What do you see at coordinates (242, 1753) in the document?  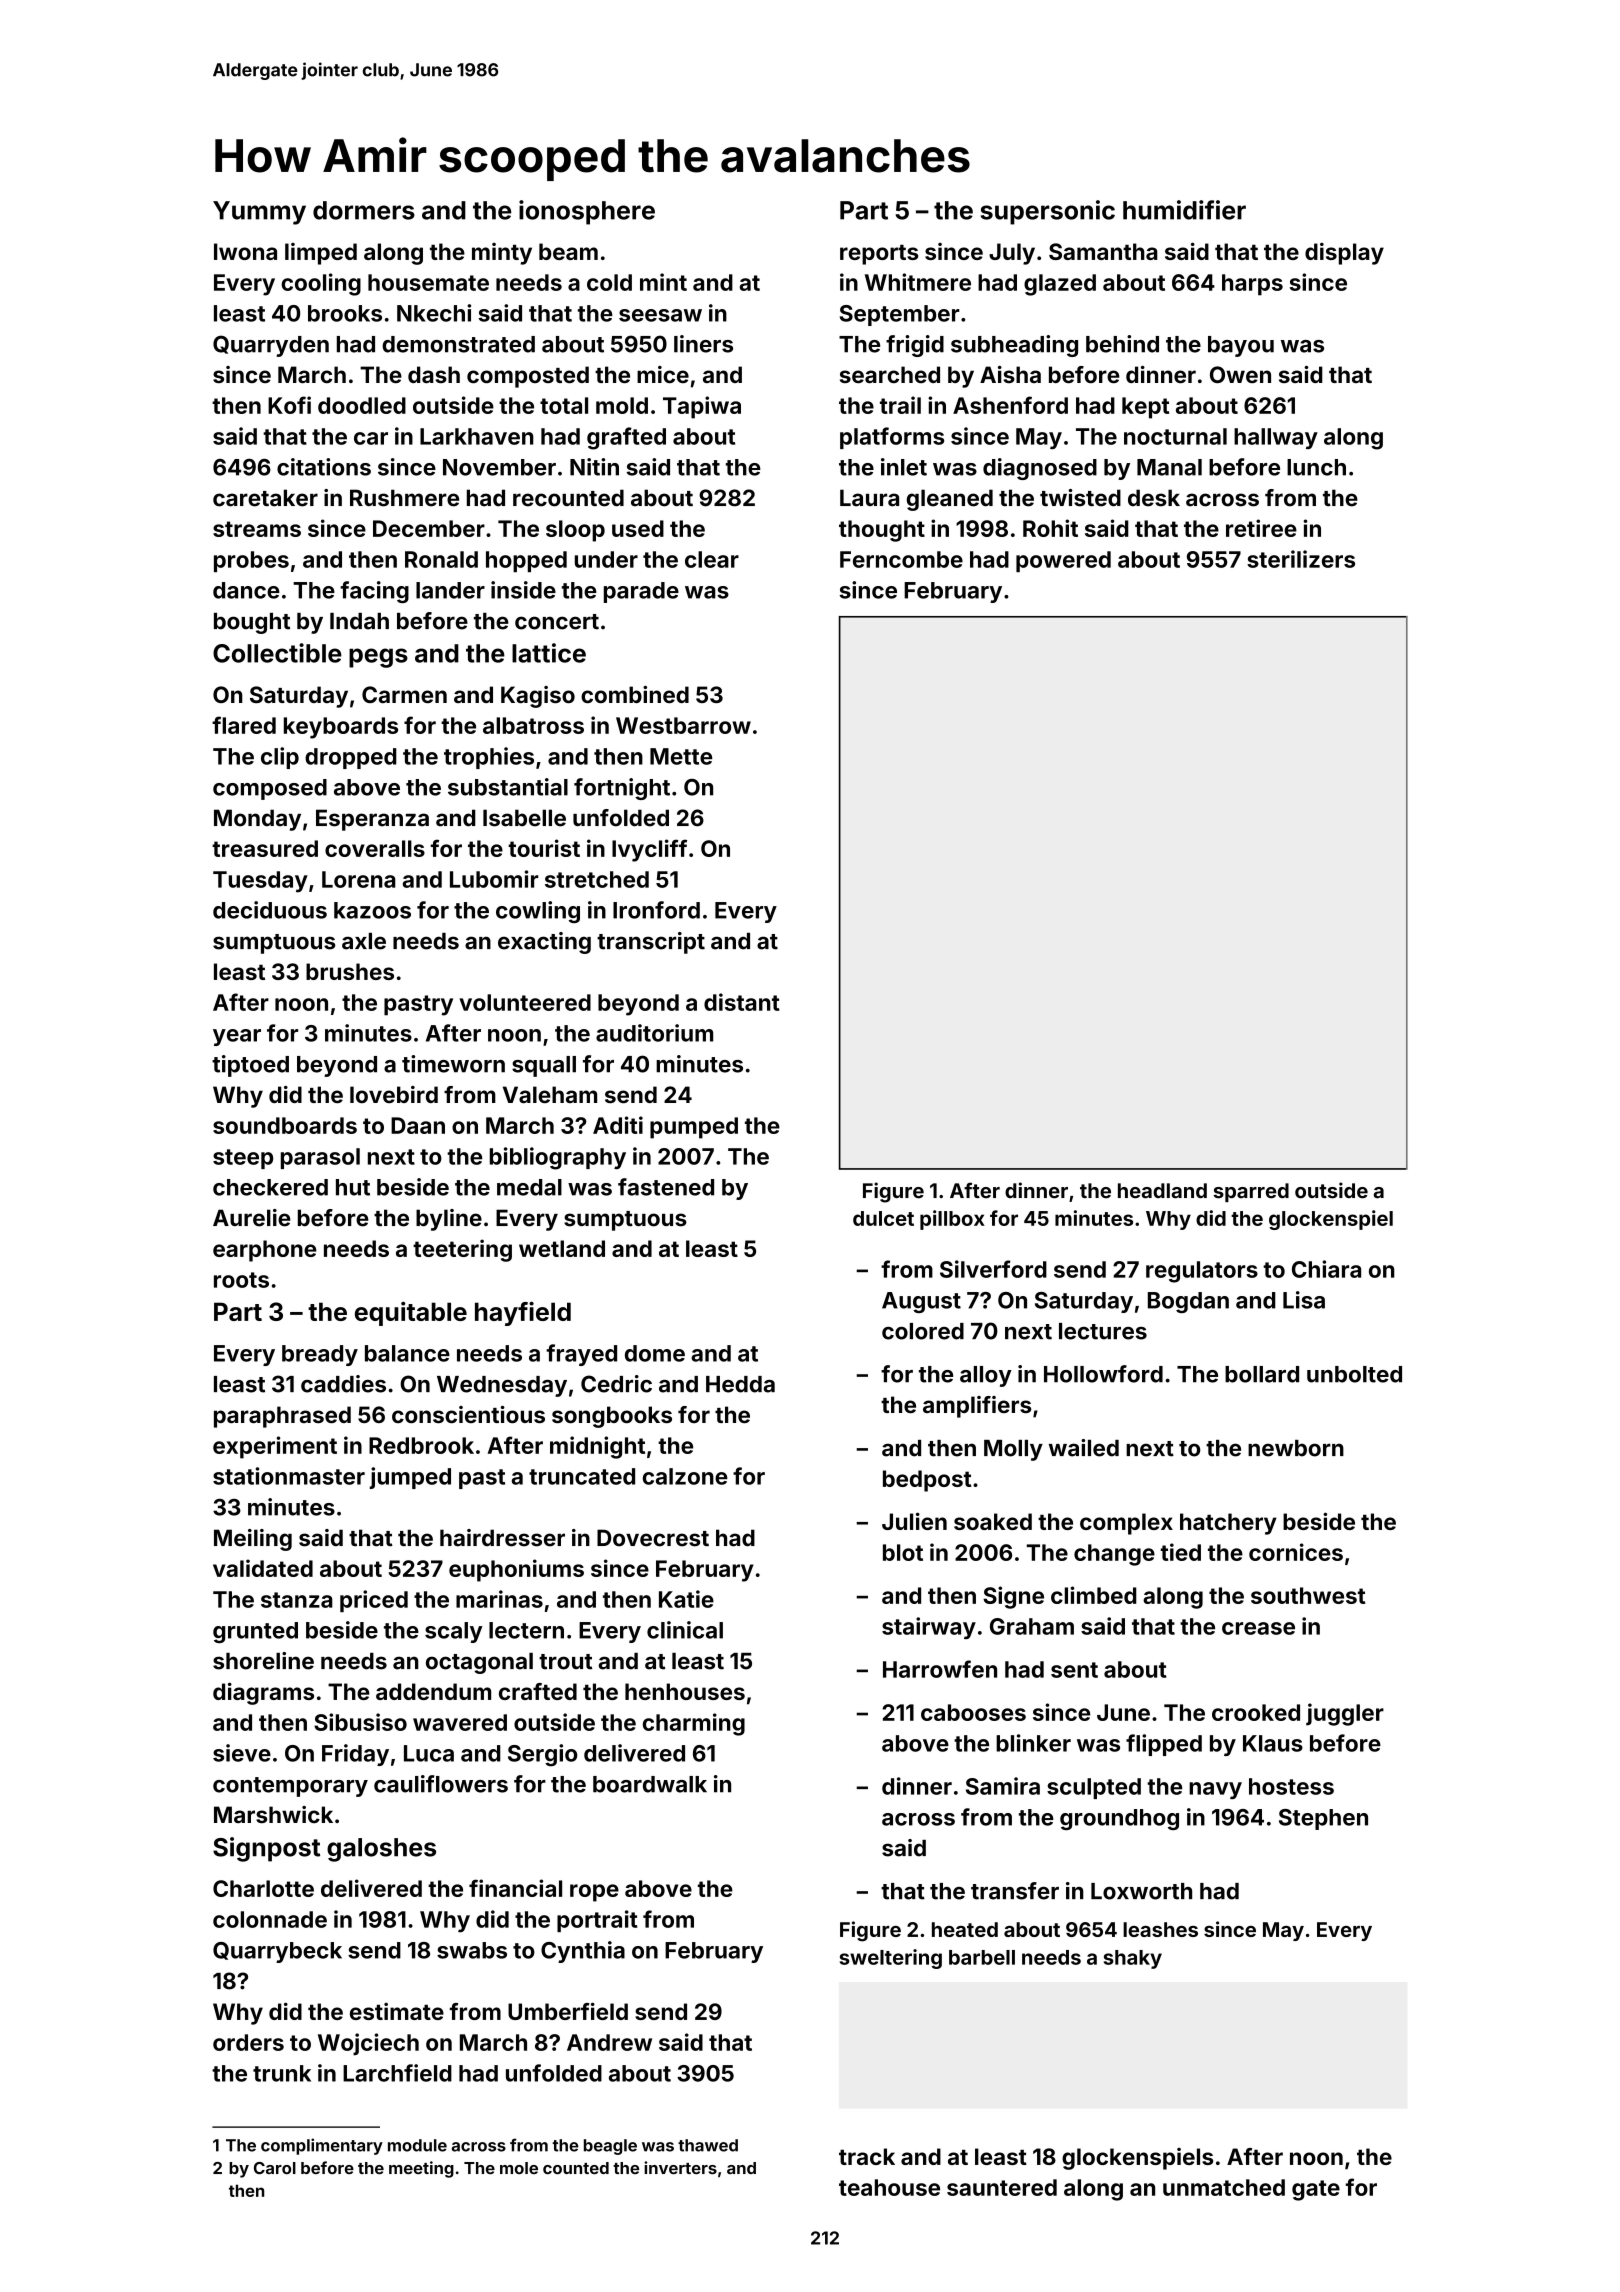 I see `sieve` at bounding box center [242, 1753].
